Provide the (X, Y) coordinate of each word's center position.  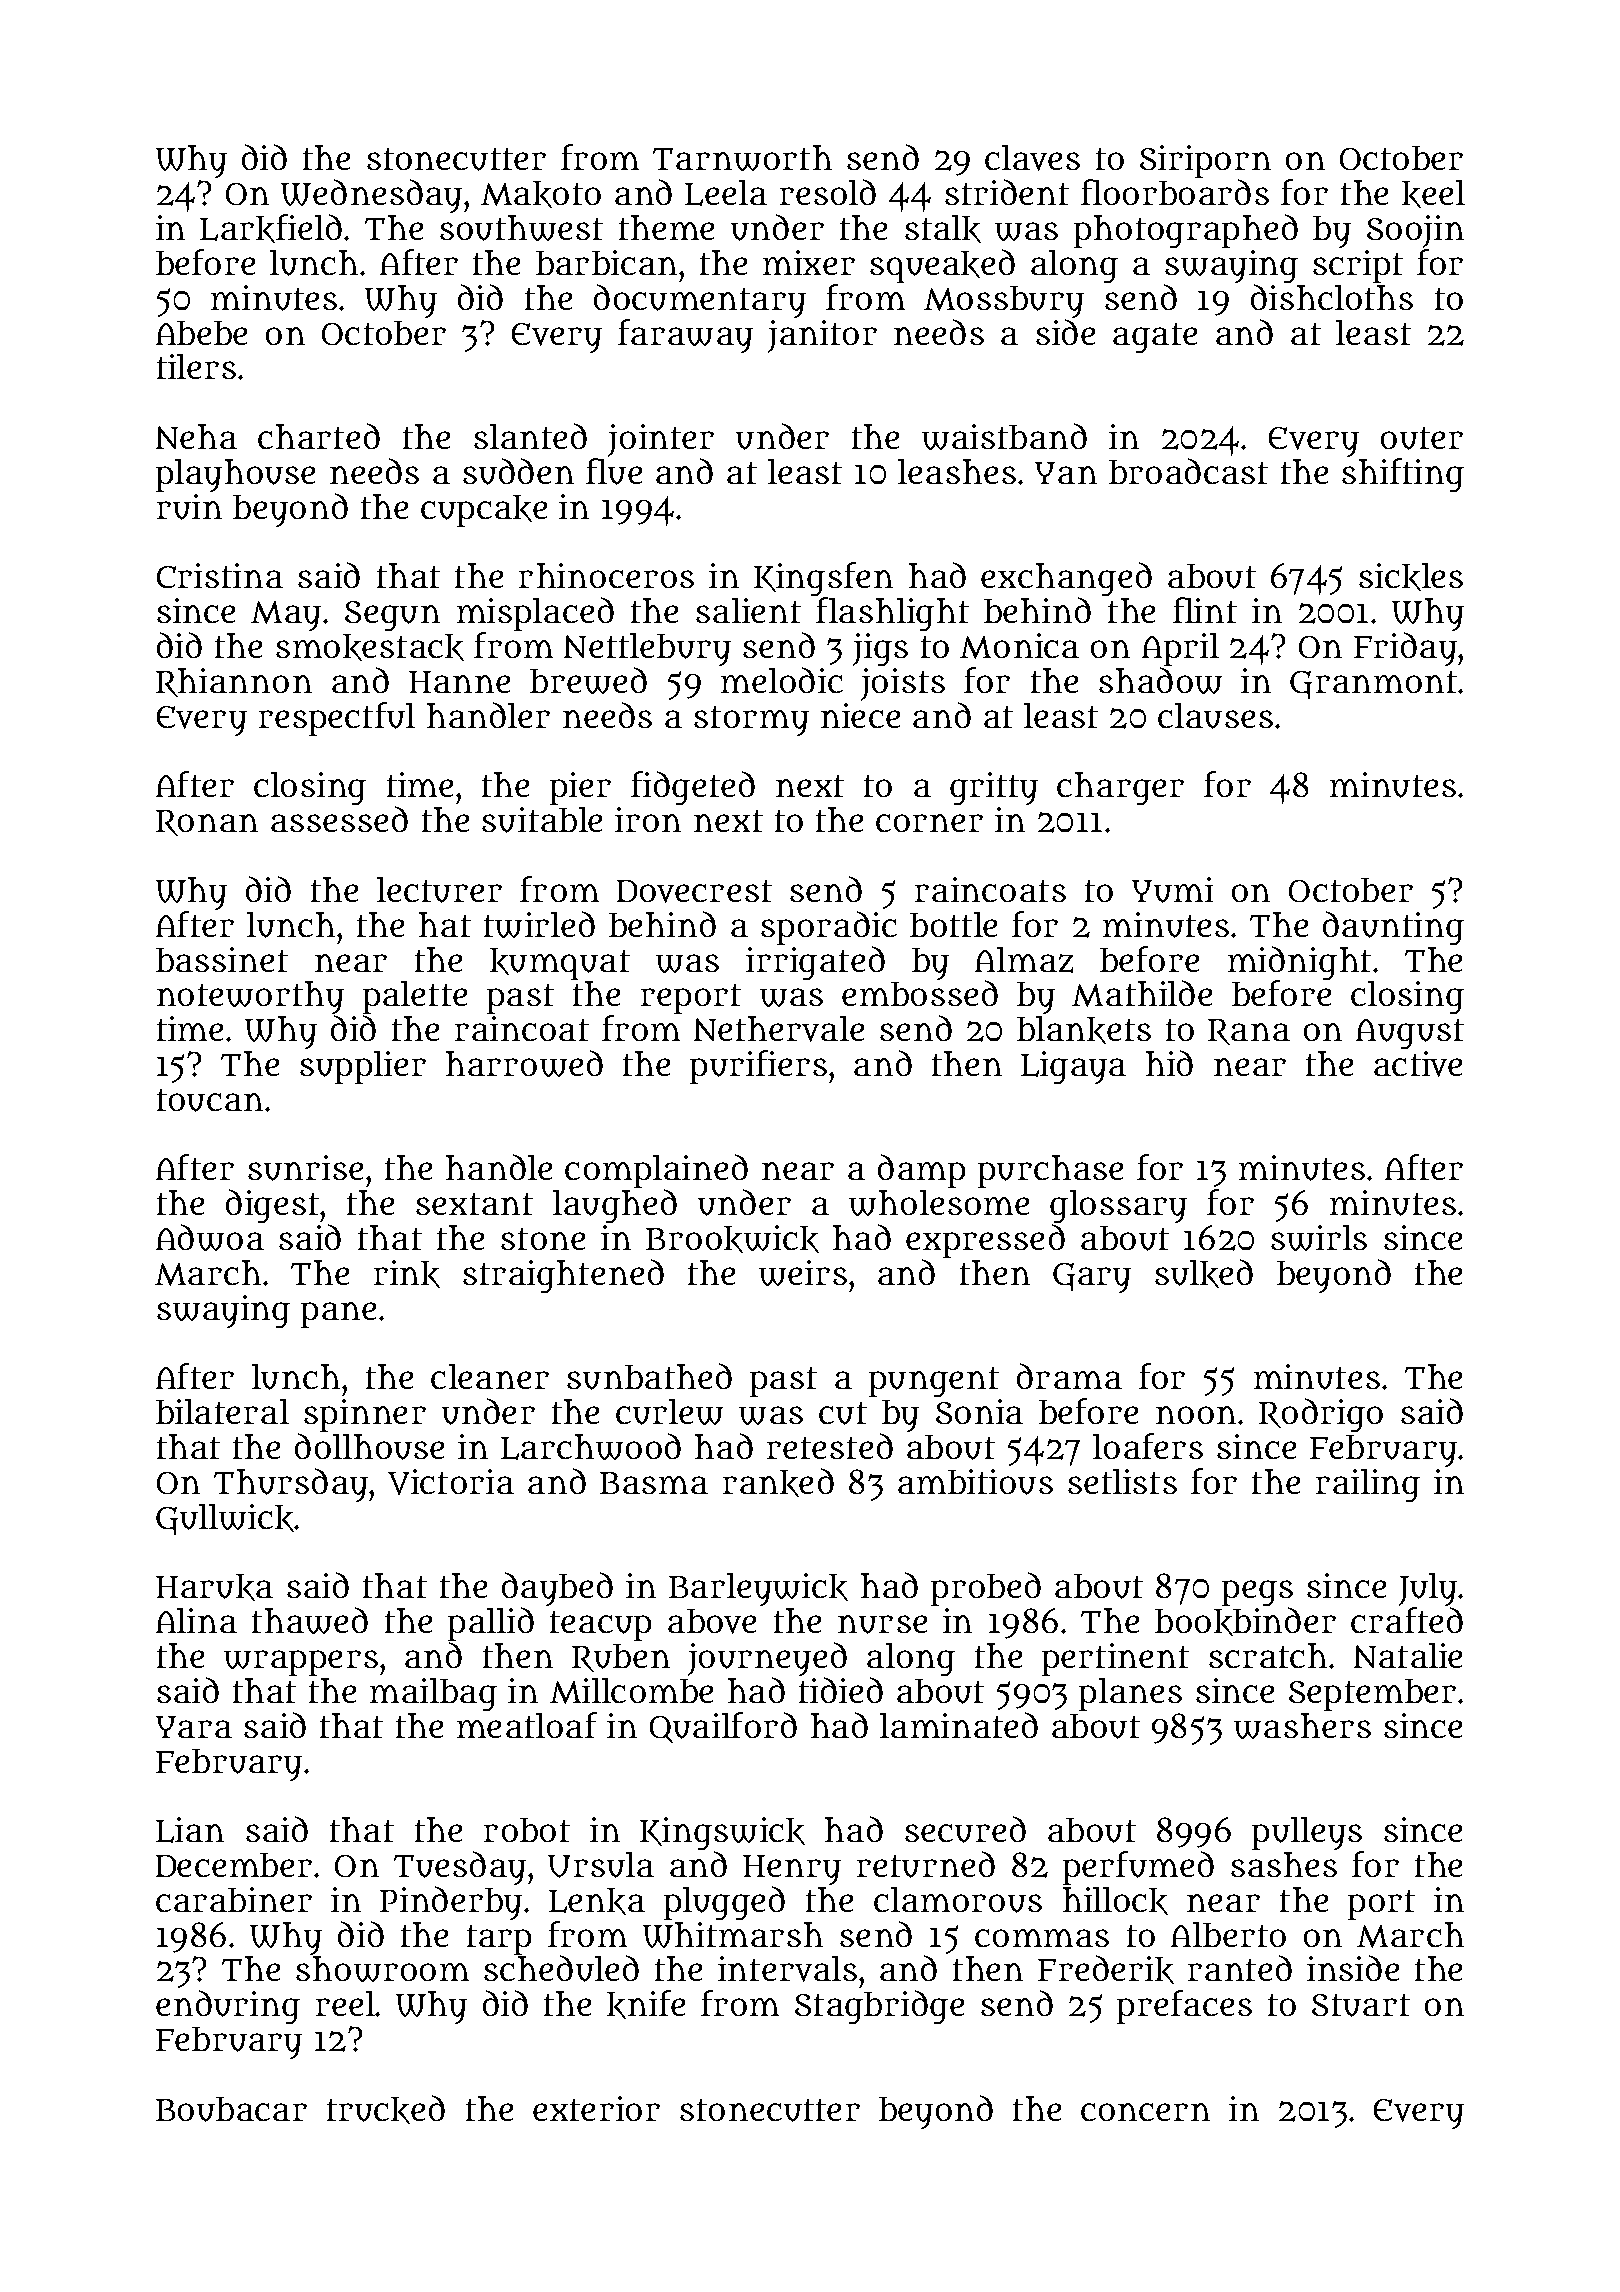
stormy (751, 721)
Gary (1092, 1278)
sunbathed (649, 1376)
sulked (1204, 1273)
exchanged (1066, 580)
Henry (792, 1870)
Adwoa (210, 1238)
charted (319, 436)
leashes (957, 471)
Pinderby (451, 1903)
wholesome (939, 1203)
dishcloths (1332, 297)
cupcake (484, 511)
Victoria (451, 1482)
